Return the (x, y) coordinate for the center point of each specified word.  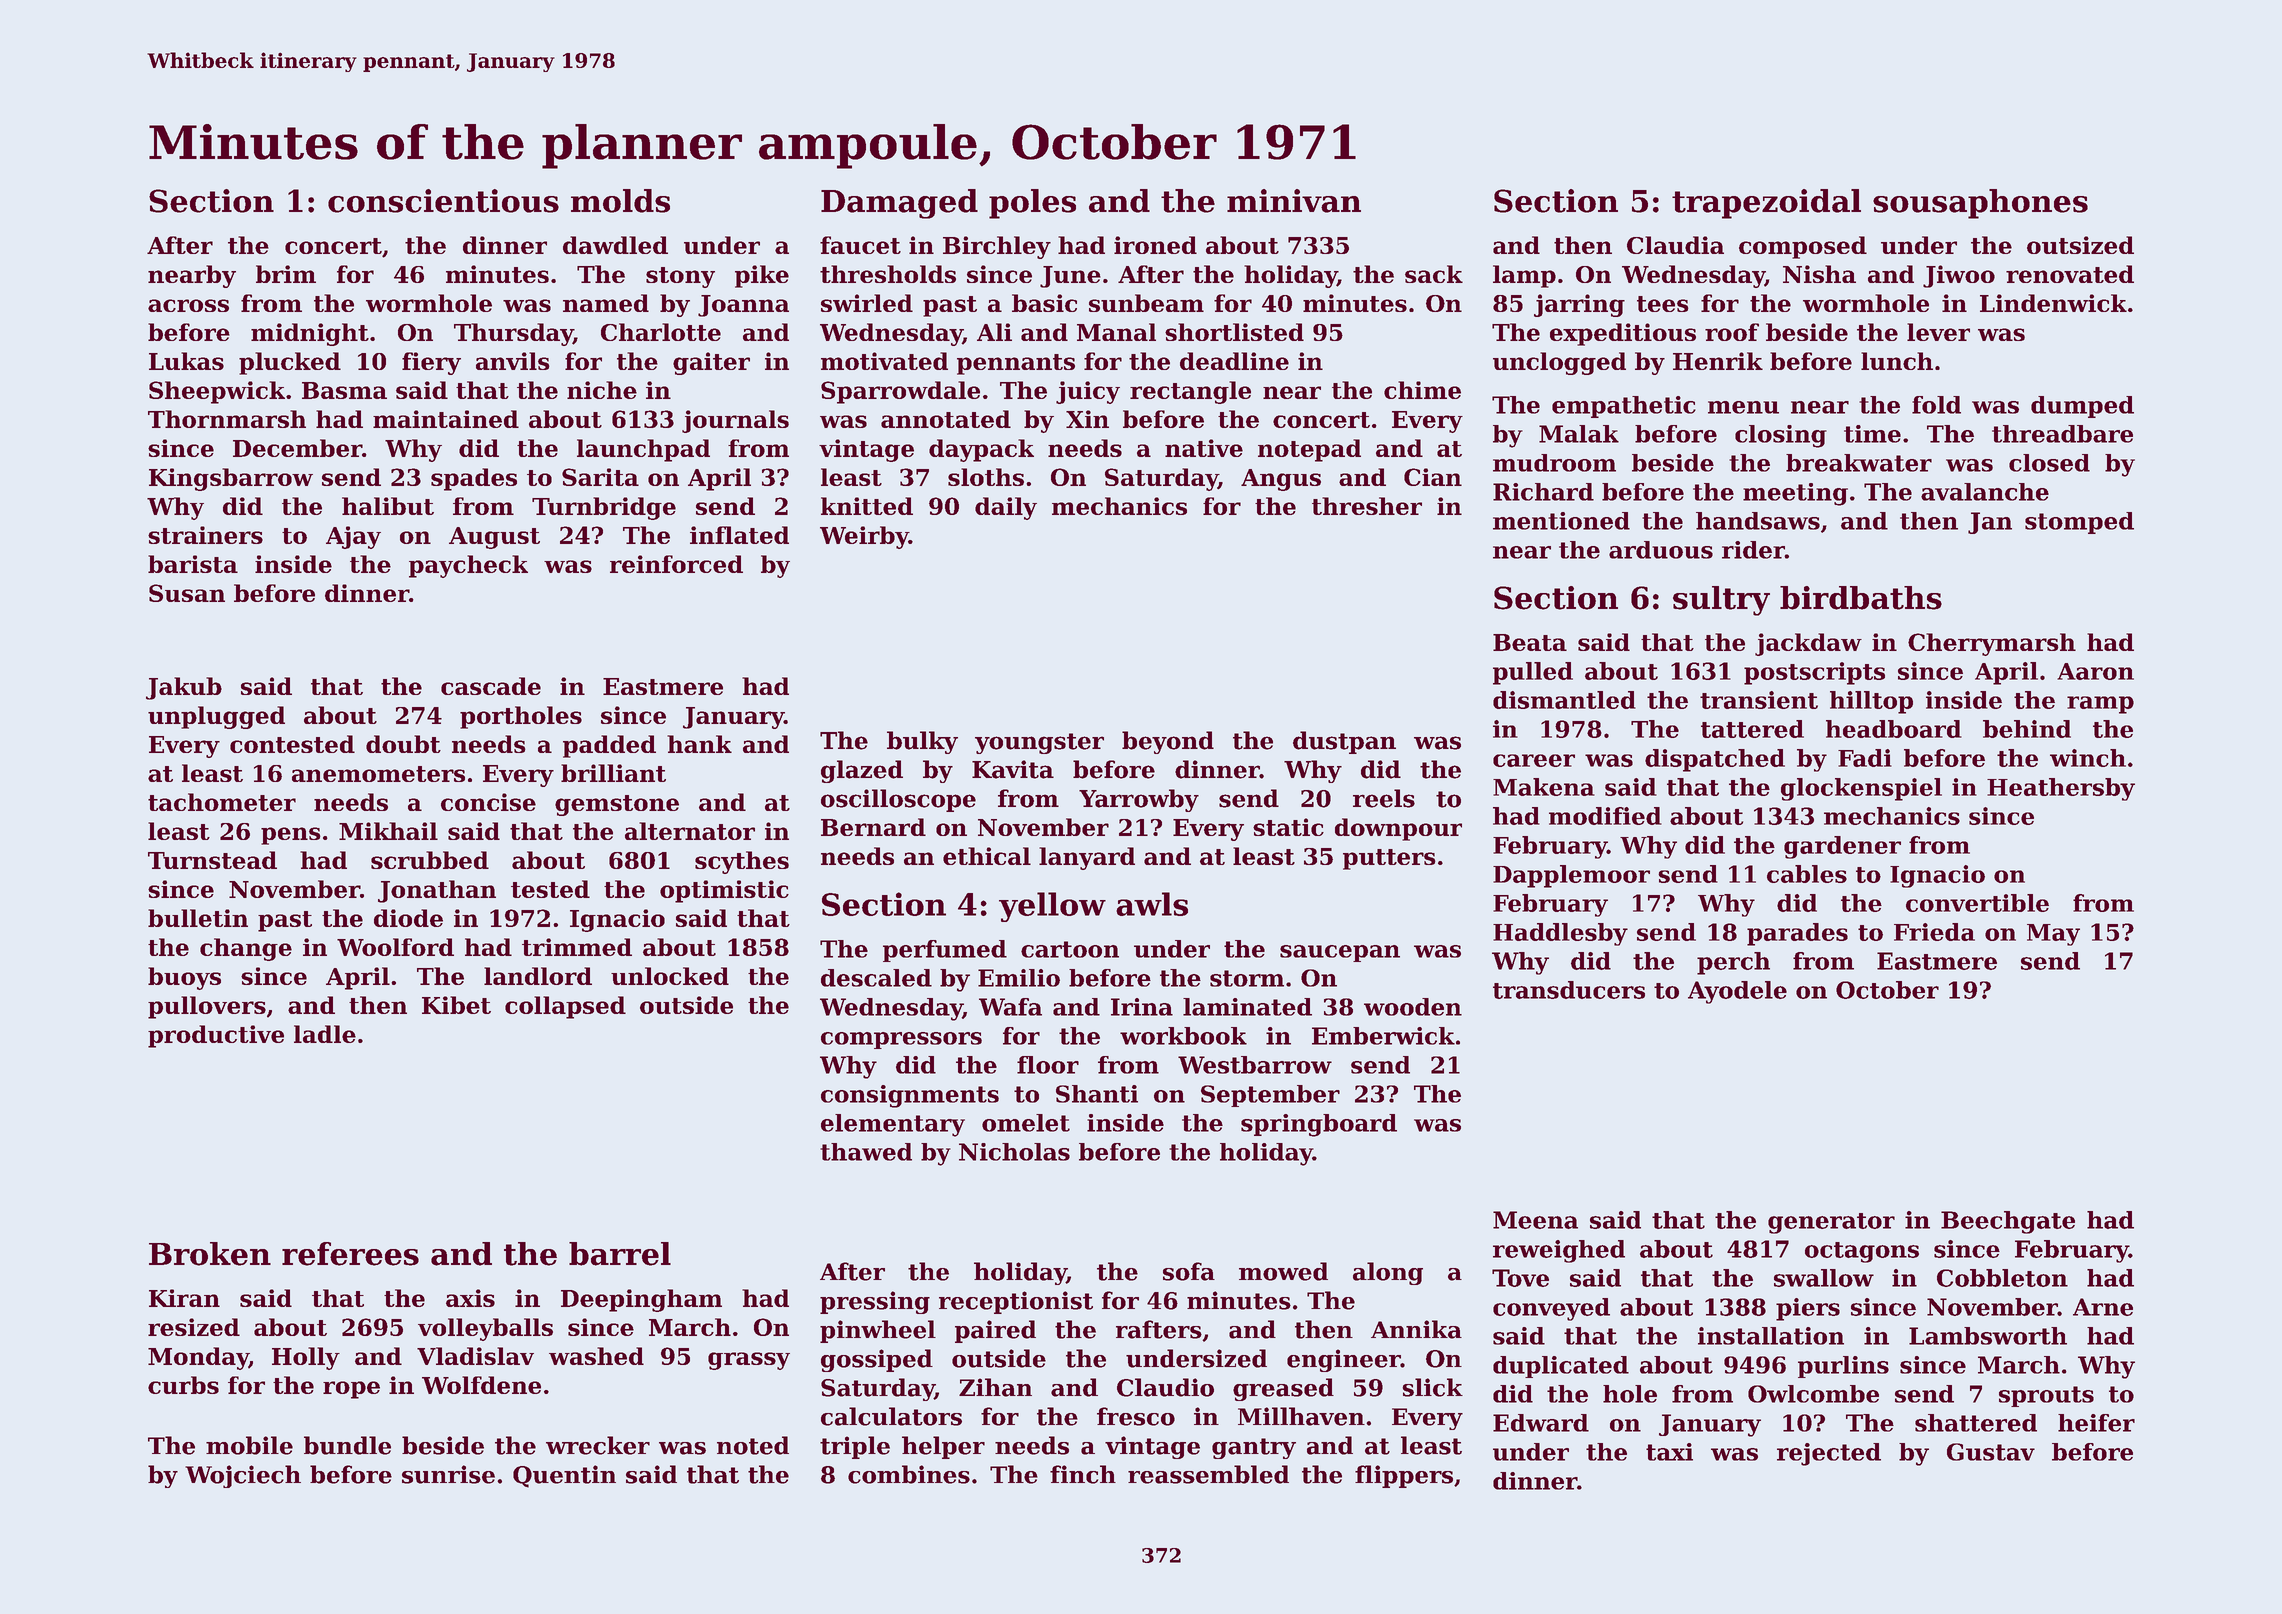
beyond (1168, 742)
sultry (1721, 601)
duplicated (1561, 1367)
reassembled (1208, 1474)
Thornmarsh (227, 419)
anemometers (378, 774)
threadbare (2062, 434)
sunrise (448, 1474)
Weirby (864, 537)
